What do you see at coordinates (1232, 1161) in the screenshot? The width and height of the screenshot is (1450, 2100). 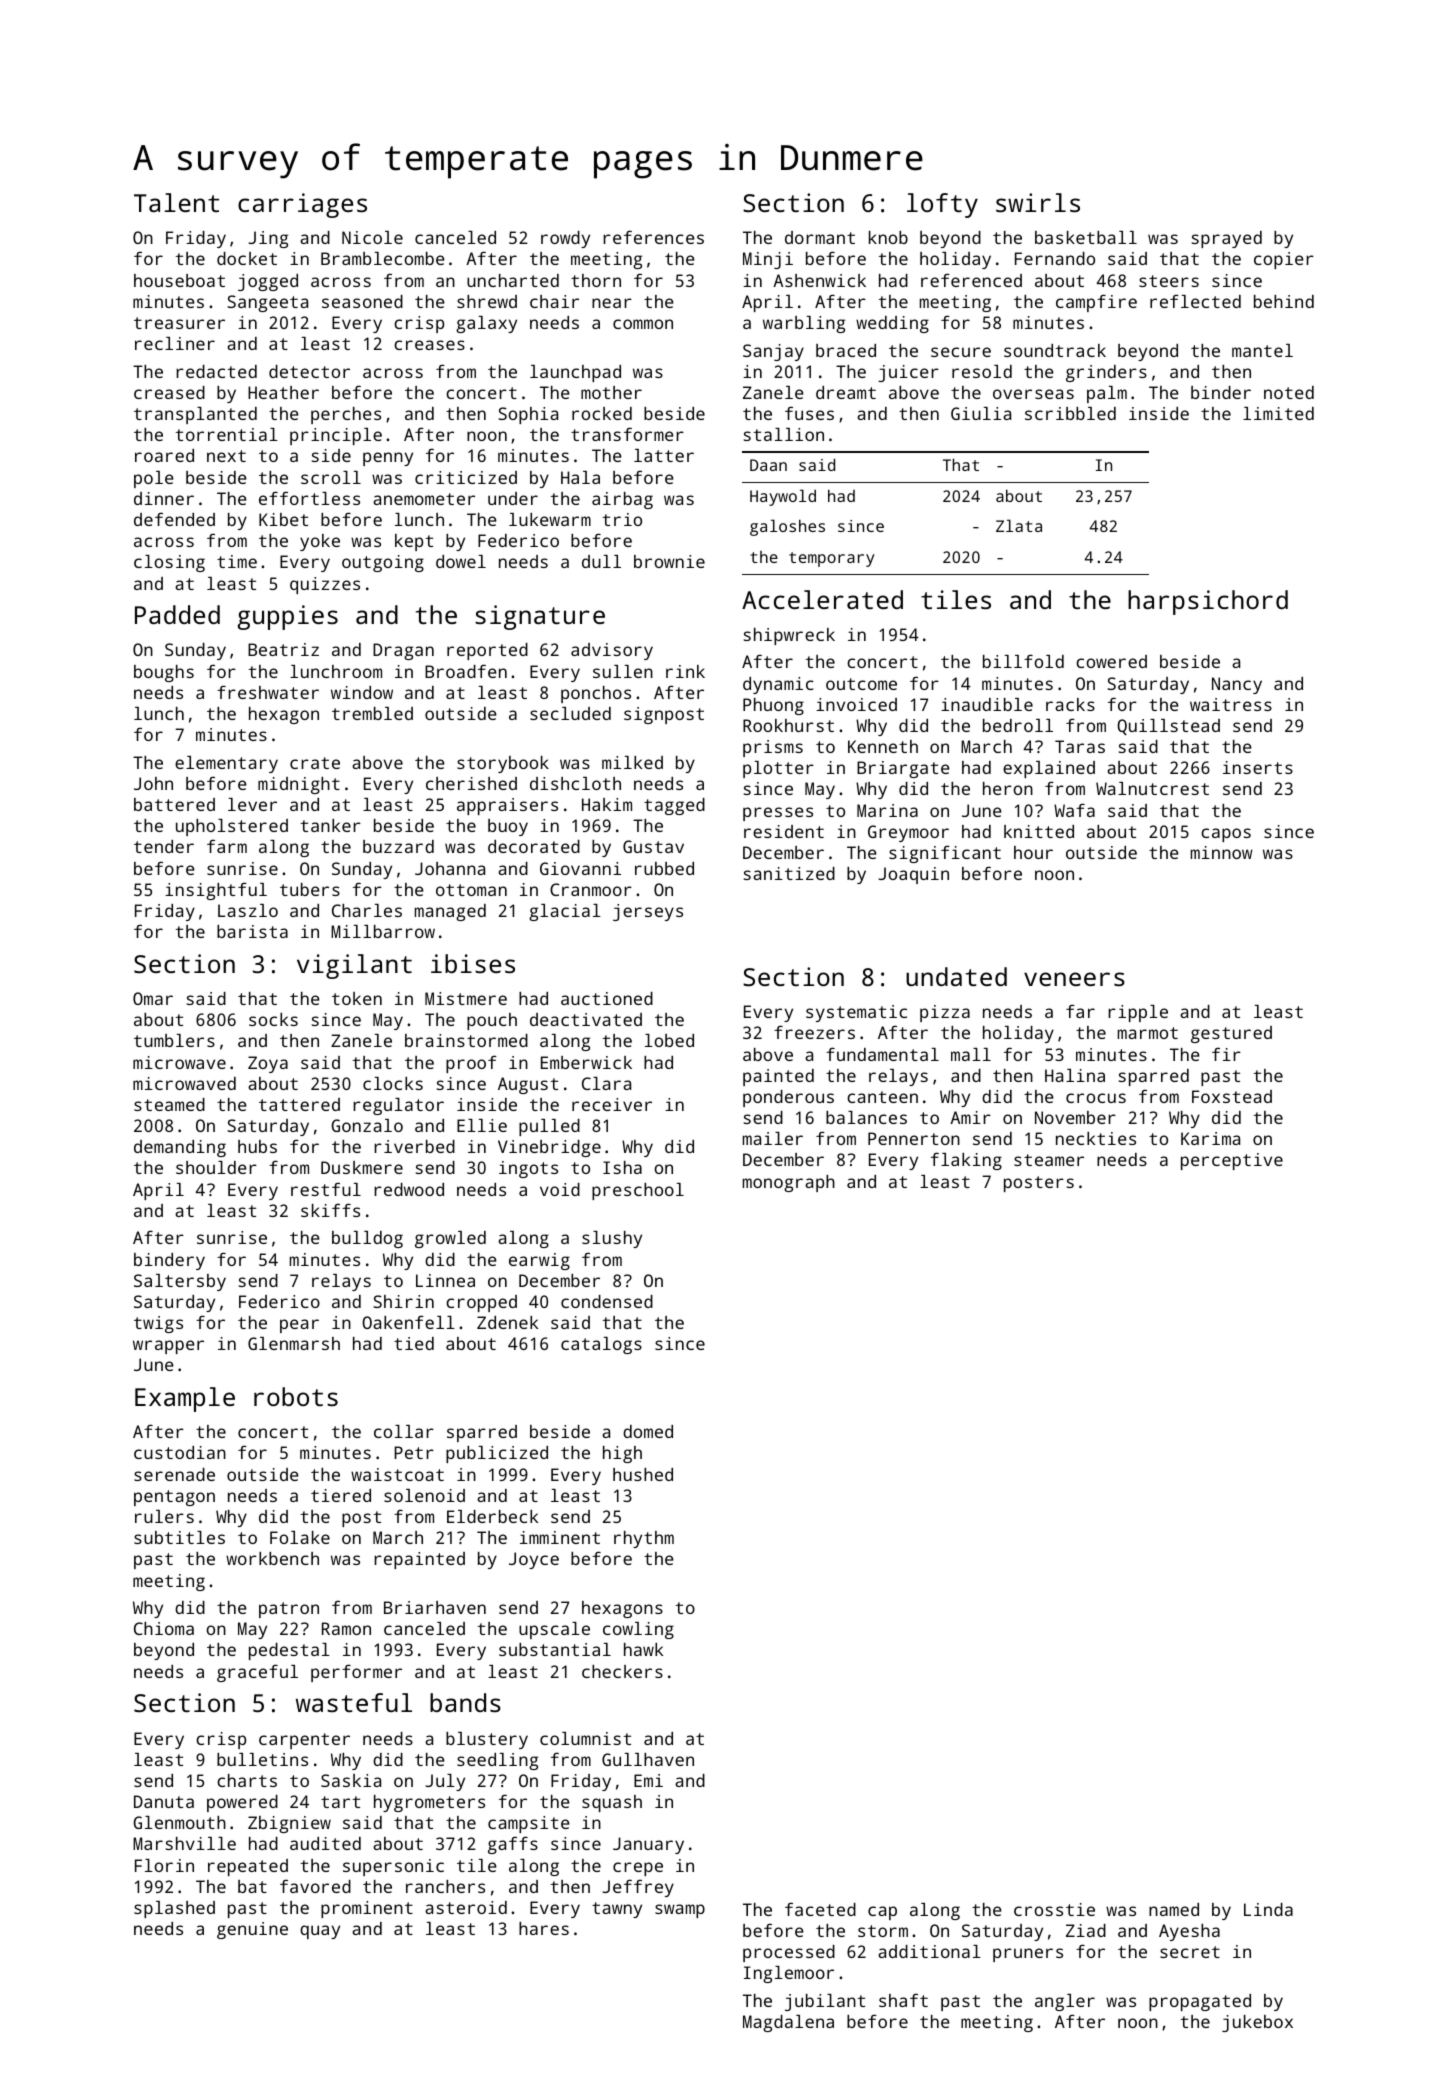 I see `perceptive` at bounding box center [1232, 1161].
